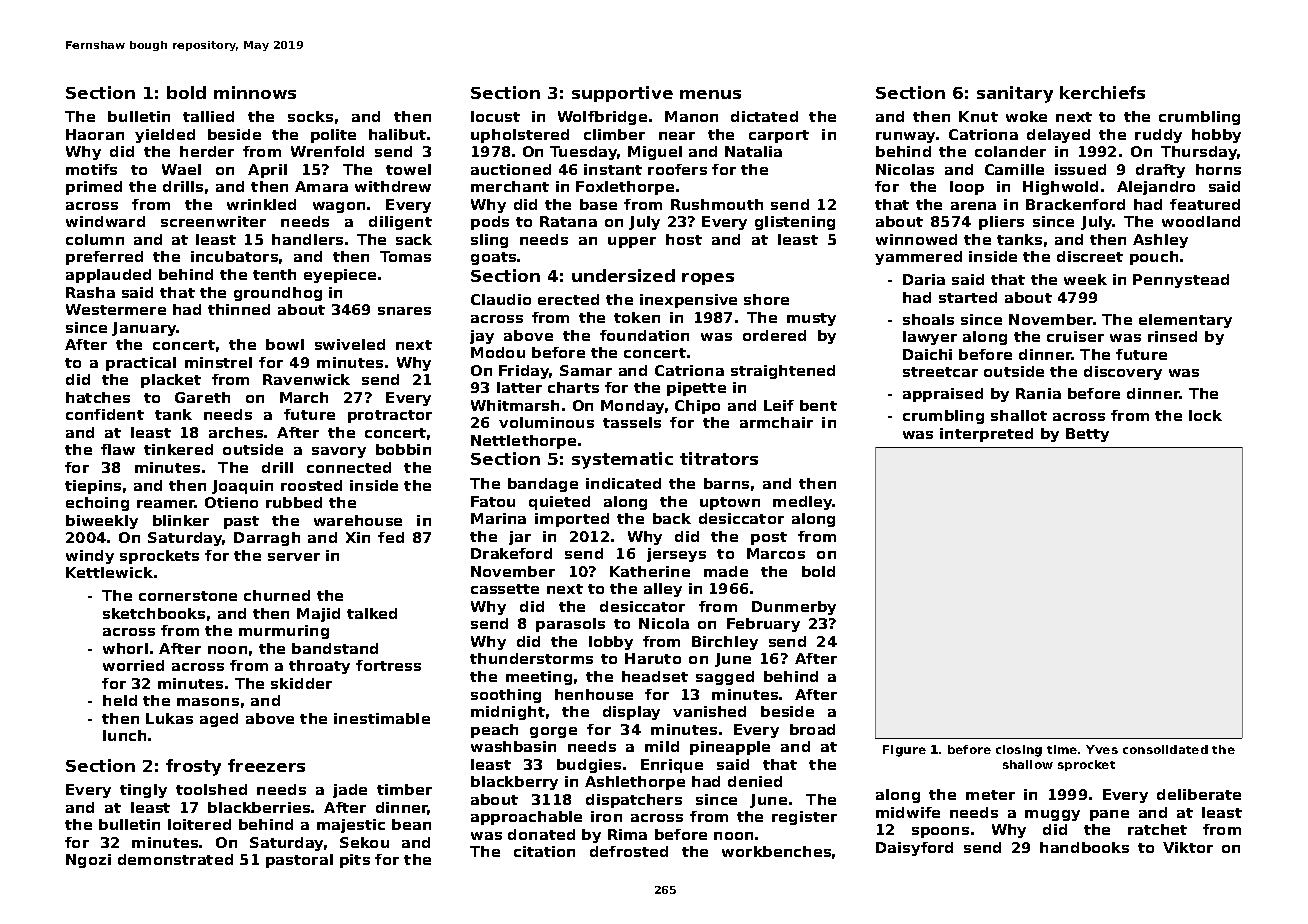 This screenshot has height=924, width=1308. Describe the element at coordinates (98, 397) in the screenshot. I see `hatches` at that location.
